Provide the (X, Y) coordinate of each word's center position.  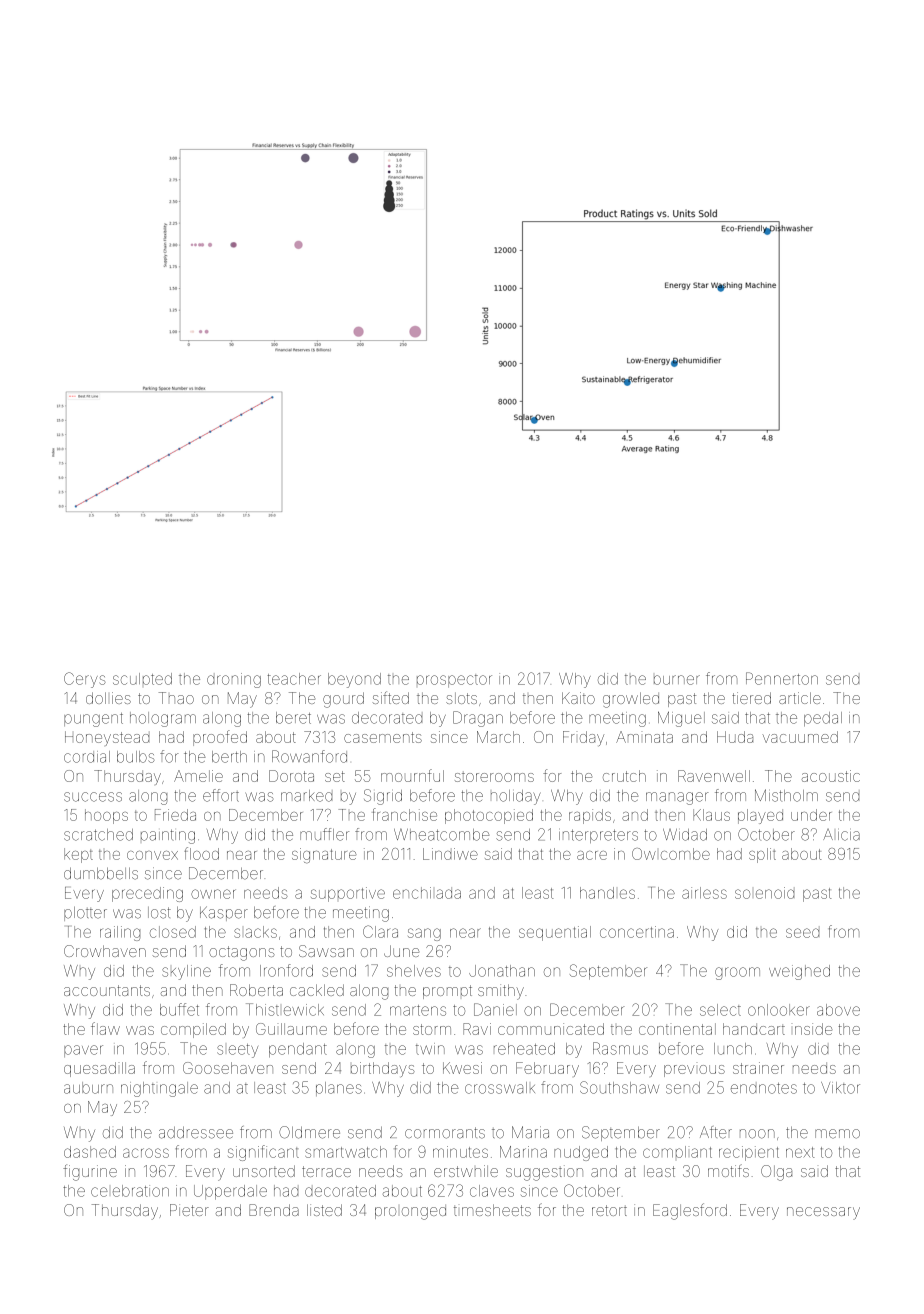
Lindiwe (450, 854)
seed (802, 933)
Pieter (189, 1210)
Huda (735, 737)
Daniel (495, 1009)
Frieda (175, 815)
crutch (624, 776)
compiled (193, 1030)
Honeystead (107, 738)
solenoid (764, 893)
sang (424, 934)
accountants (107, 990)
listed (324, 1210)
